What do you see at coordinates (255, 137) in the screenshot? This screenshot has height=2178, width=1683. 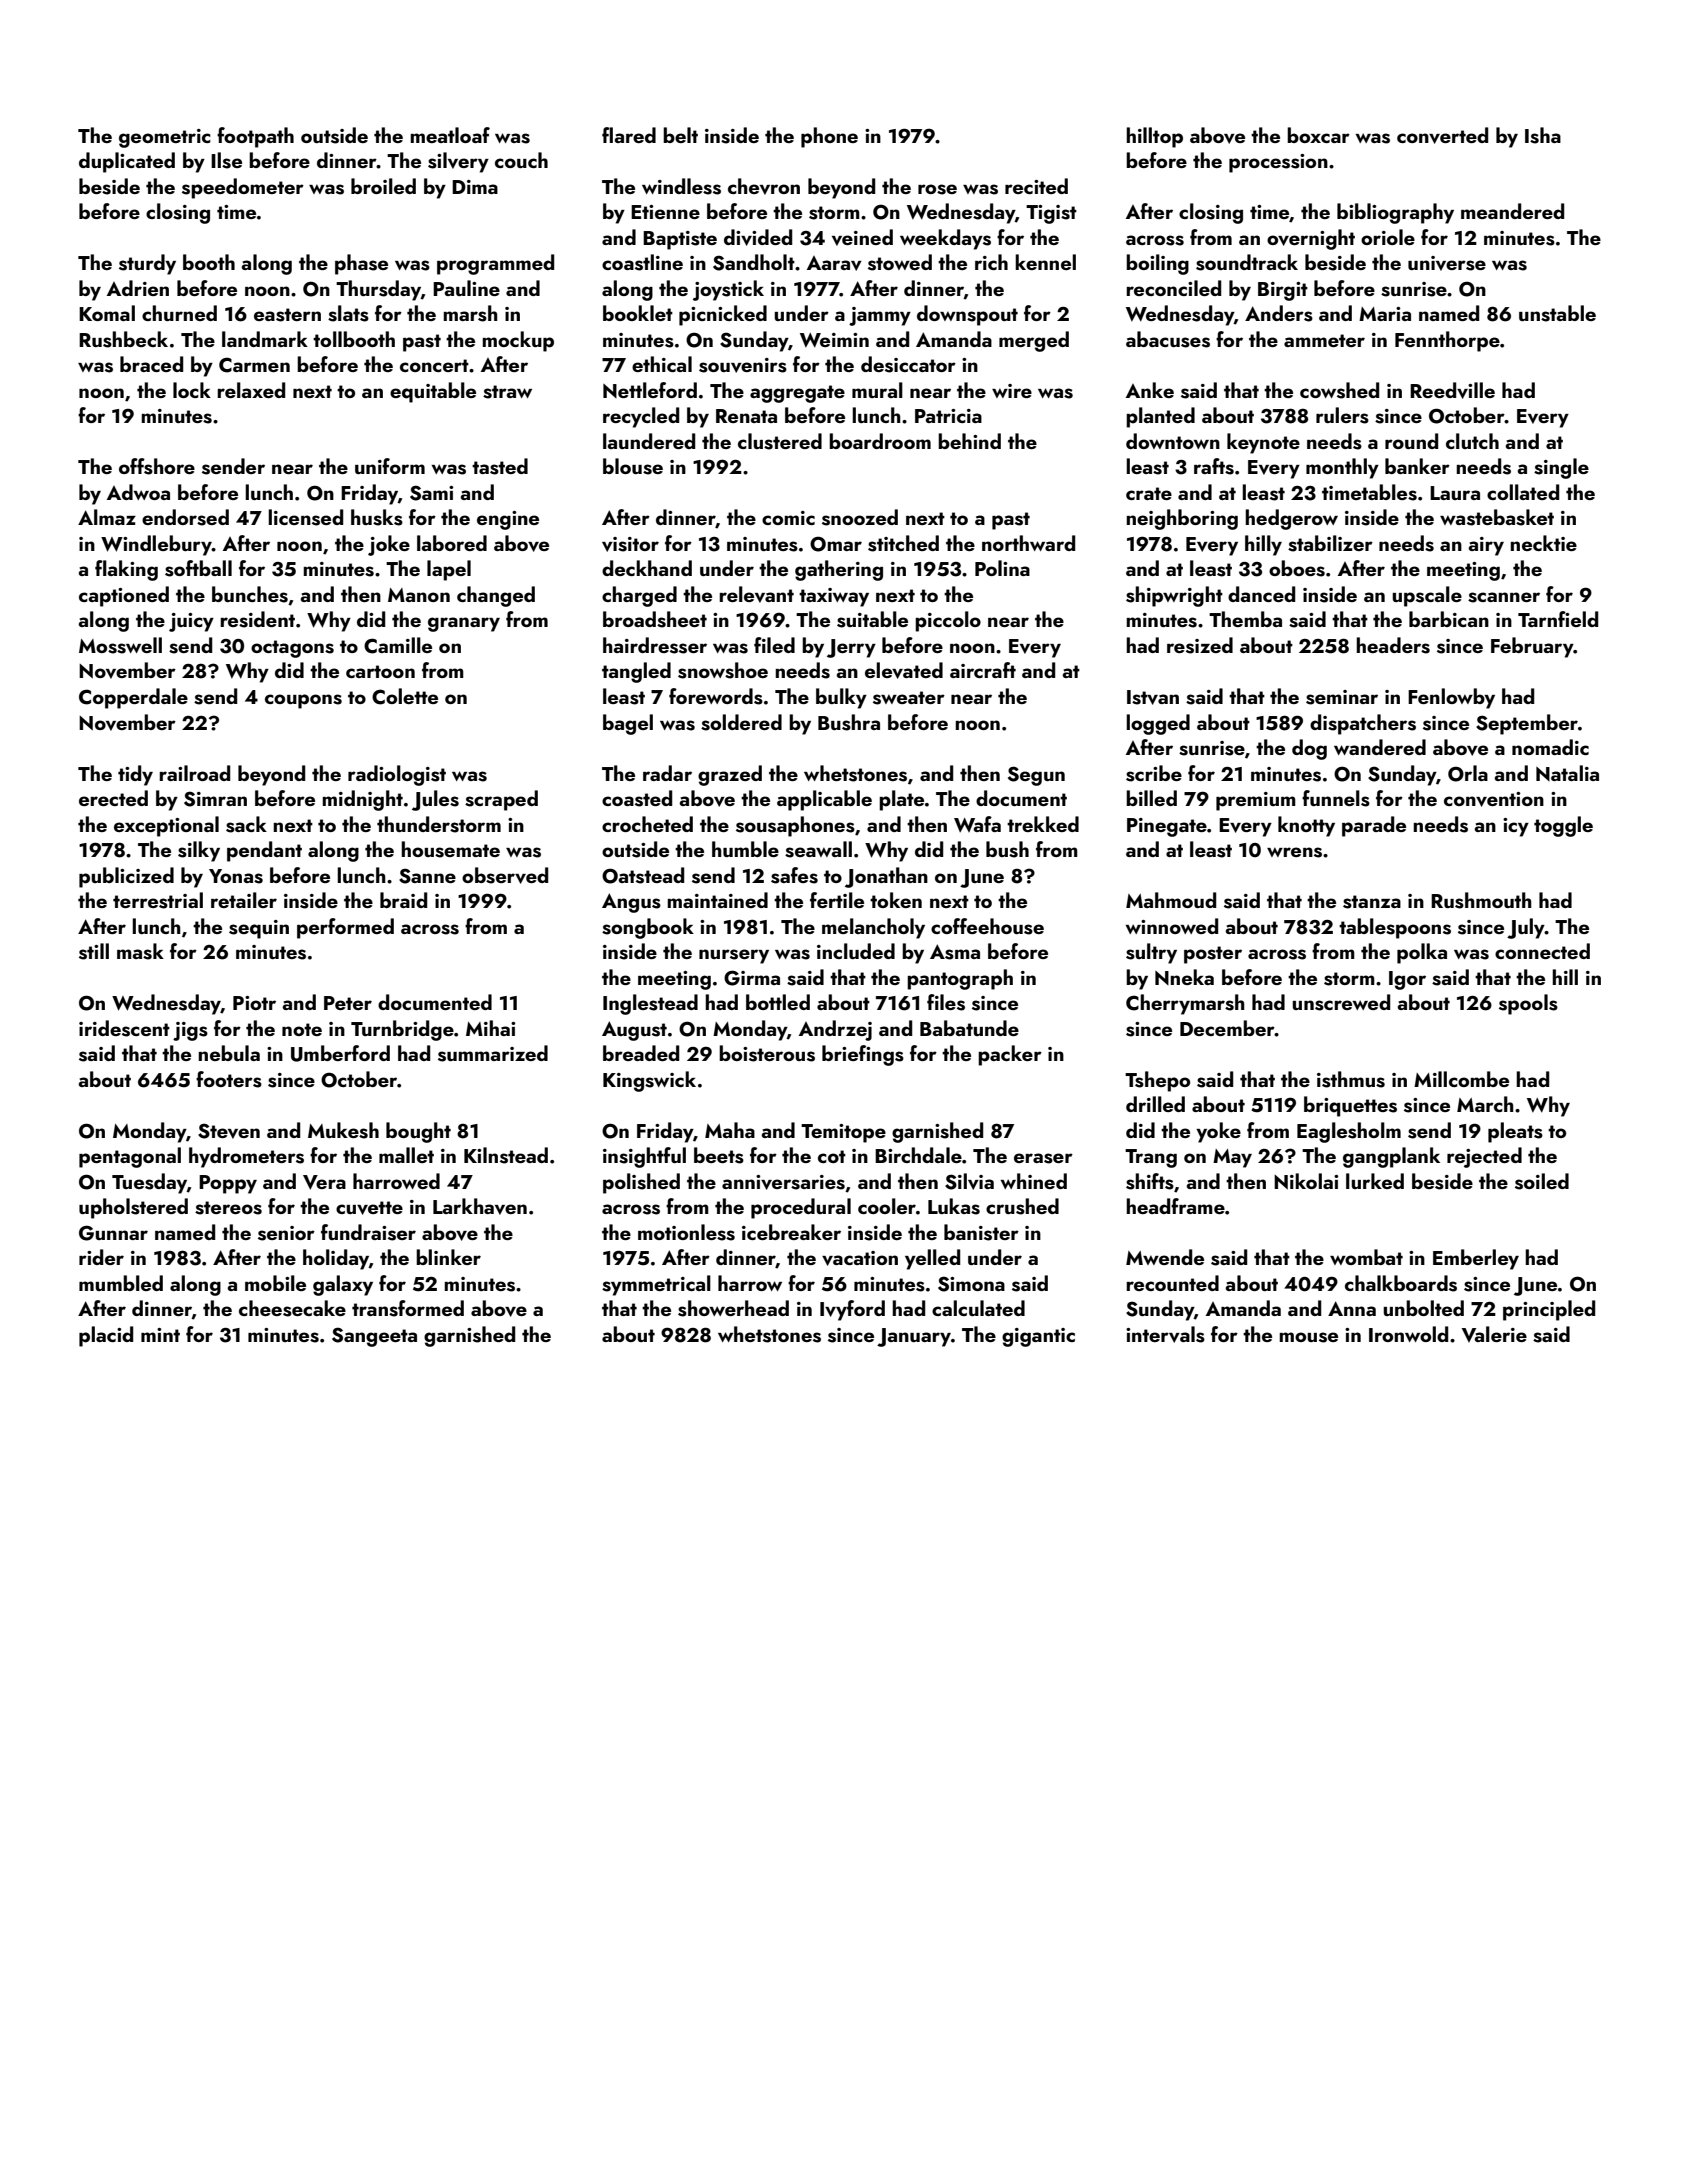 I see `footpath` at bounding box center [255, 137].
